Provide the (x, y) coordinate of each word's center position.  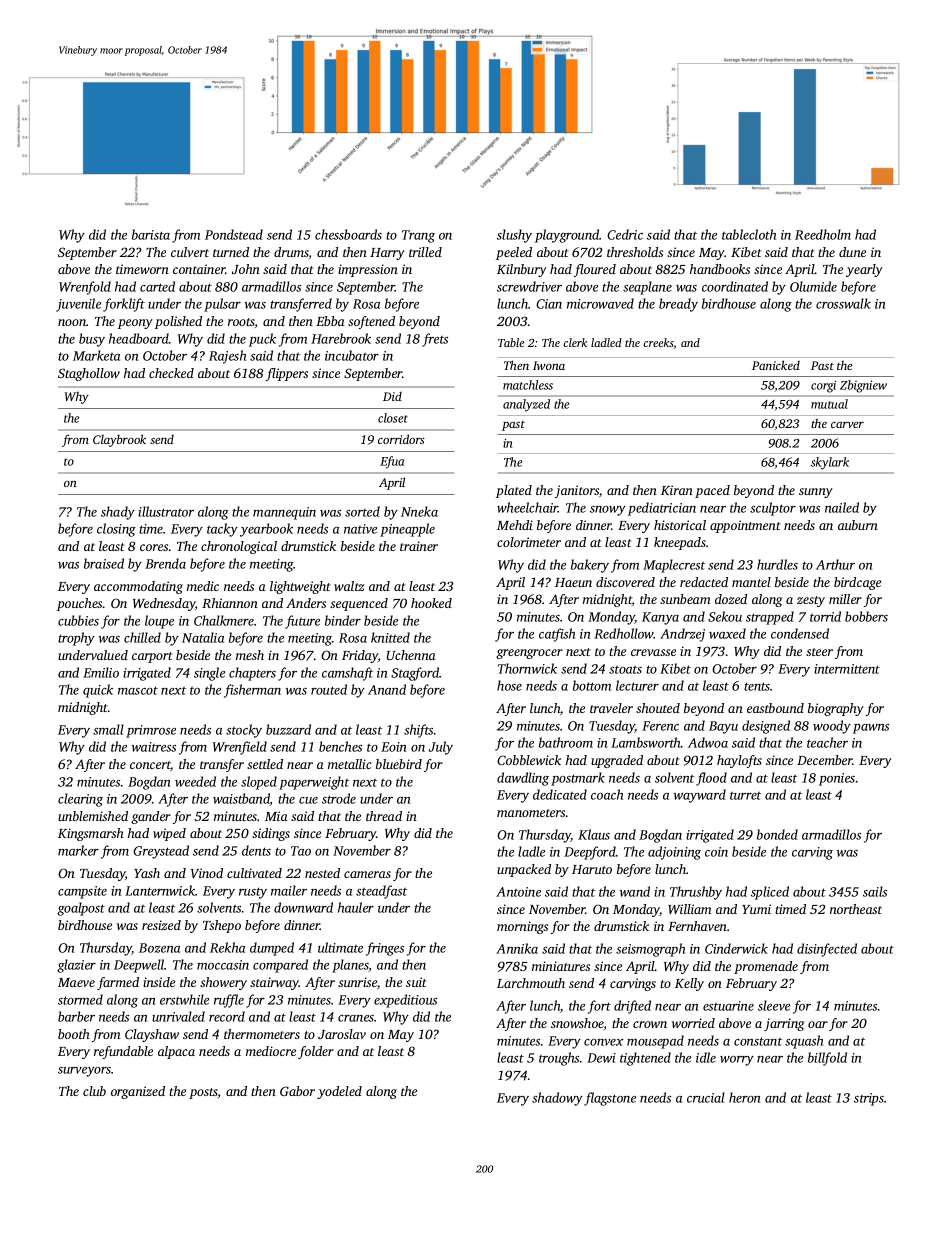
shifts (418, 731)
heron (744, 1097)
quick (98, 691)
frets (435, 340)
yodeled (339, 1092)
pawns (871, 729)
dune (852, 252)
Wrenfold (85, 288)
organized (138, 1092)
